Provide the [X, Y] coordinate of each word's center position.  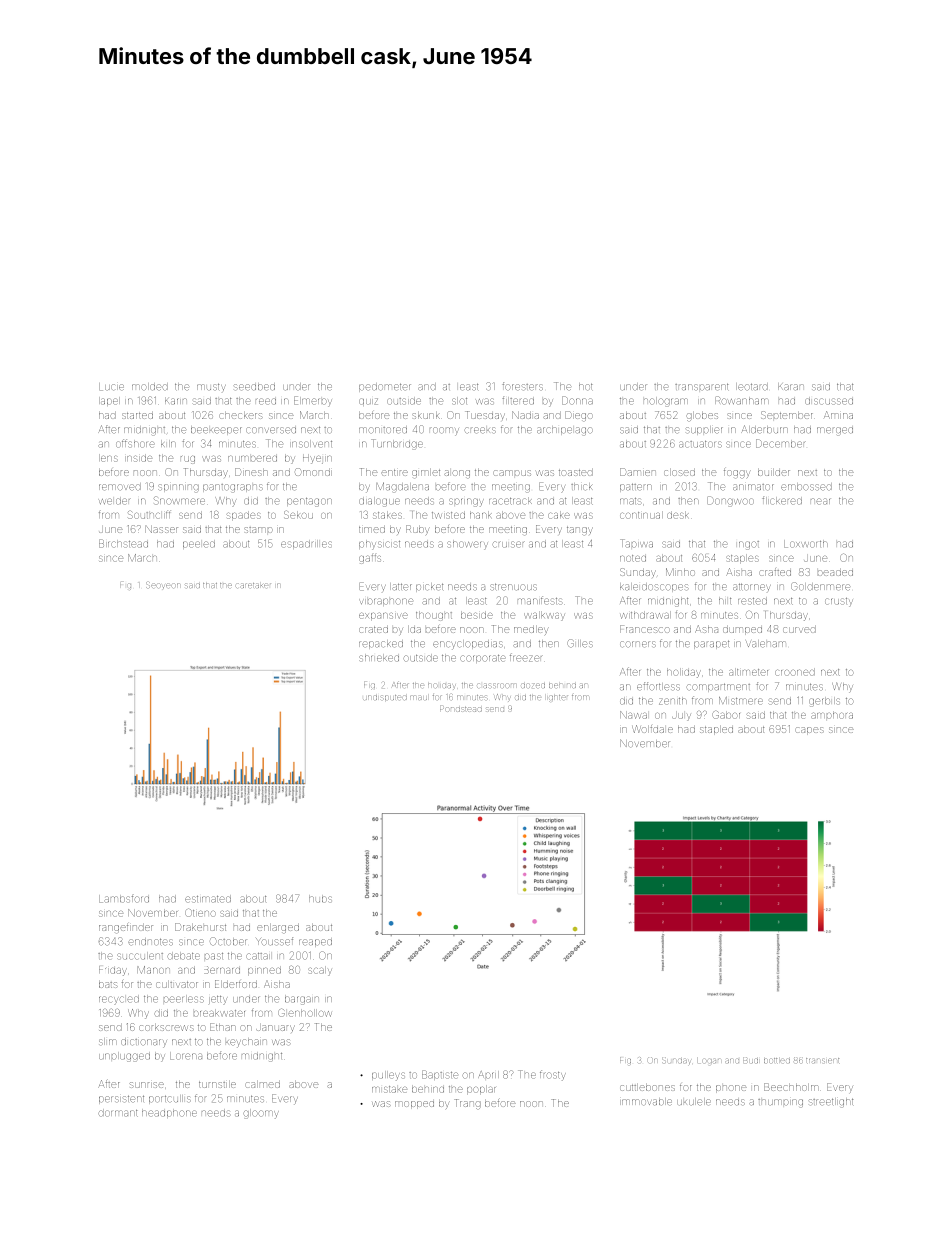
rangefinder [126, 928]
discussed [829, 401]
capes [809, 731]
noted [633, 558]
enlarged [278, 928]
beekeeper [216, 430]
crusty [839, 602]
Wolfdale [652, 729]
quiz [368, 402]
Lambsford [124, 898]
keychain [246, 1043]
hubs [320, 899]
